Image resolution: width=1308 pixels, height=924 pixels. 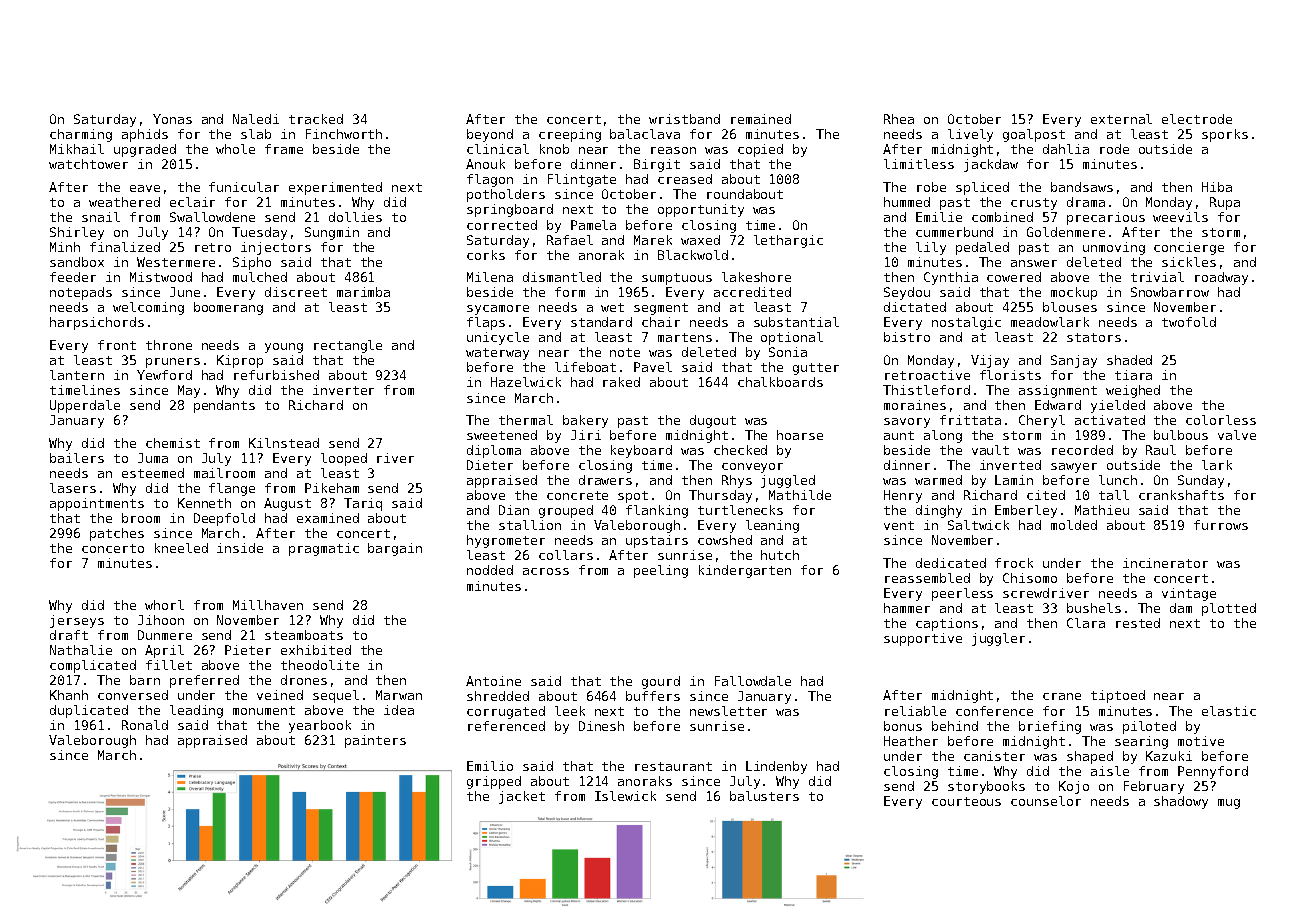 What do you see at coordinates (915, 711) in the document?
I see `reliable` at bounding box center [915, 711].
